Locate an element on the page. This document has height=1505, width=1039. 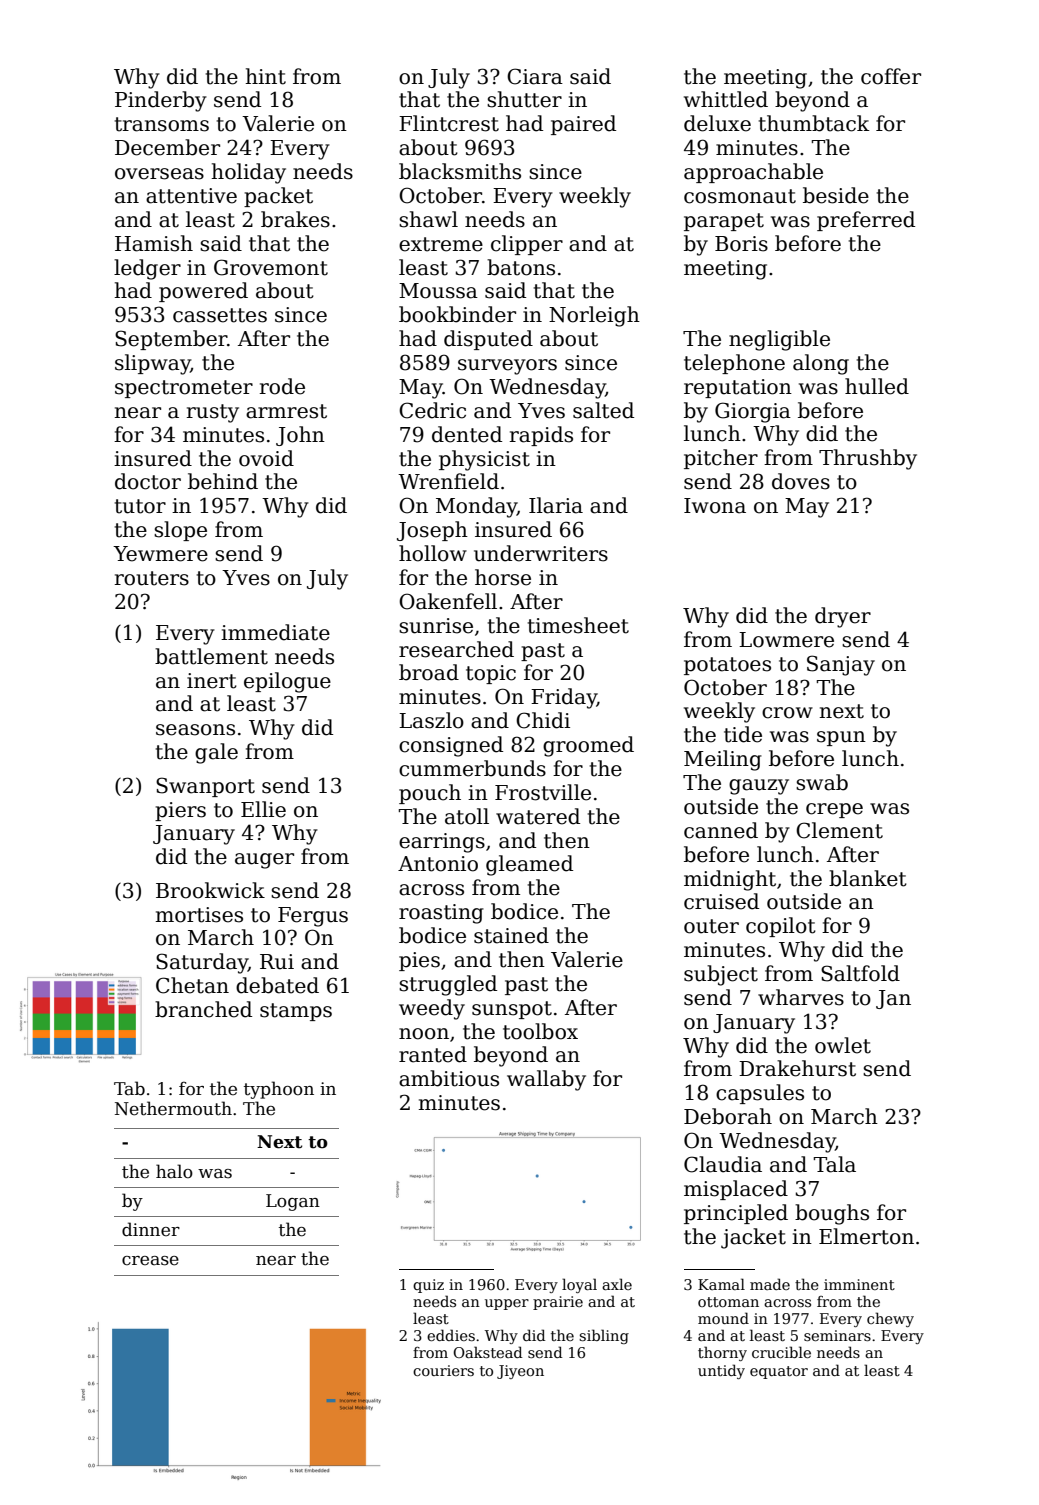
cummerbunds is located at coordinates (472, 768).
